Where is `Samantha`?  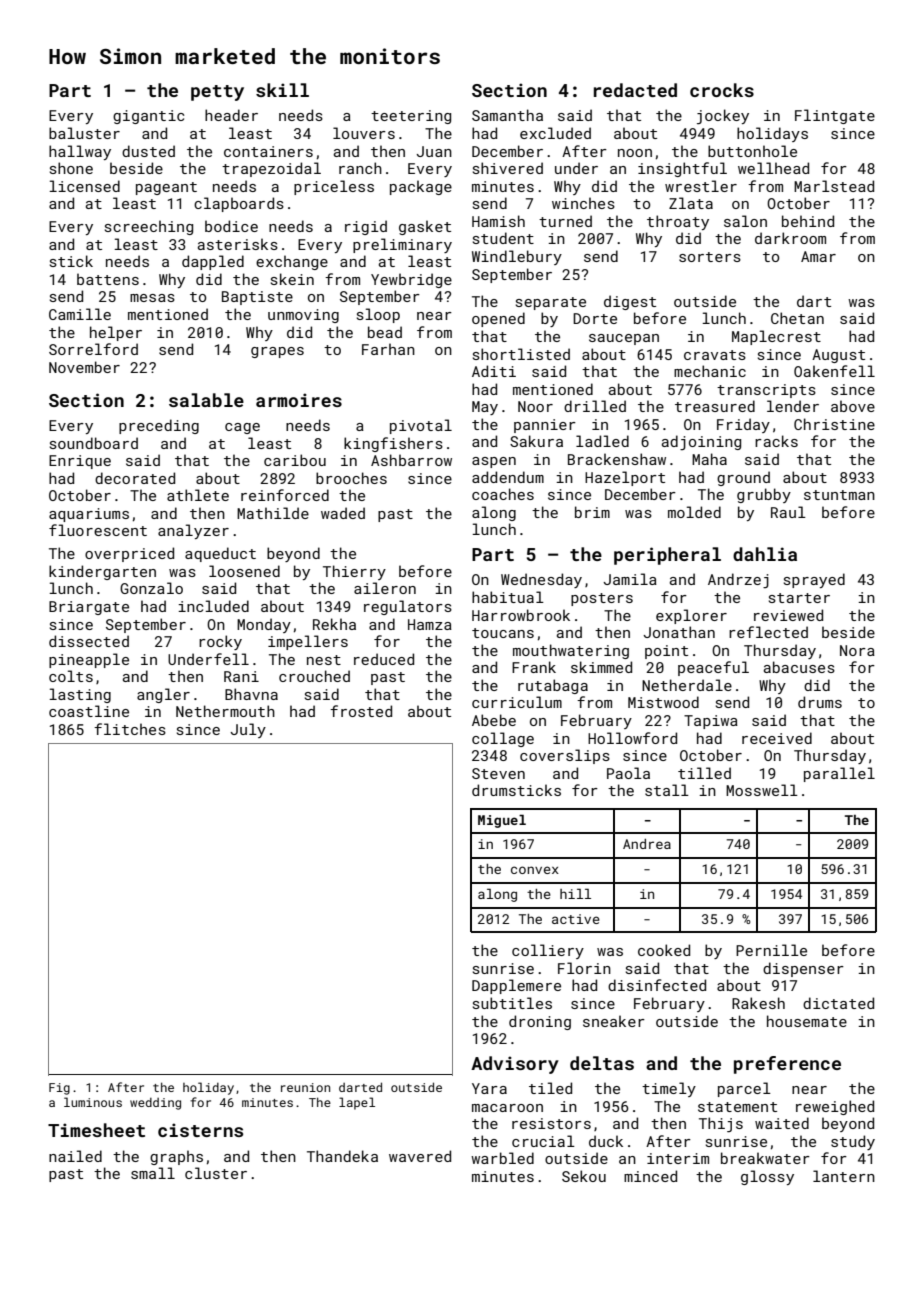
Samantha is located at coordinates (507, 115).
